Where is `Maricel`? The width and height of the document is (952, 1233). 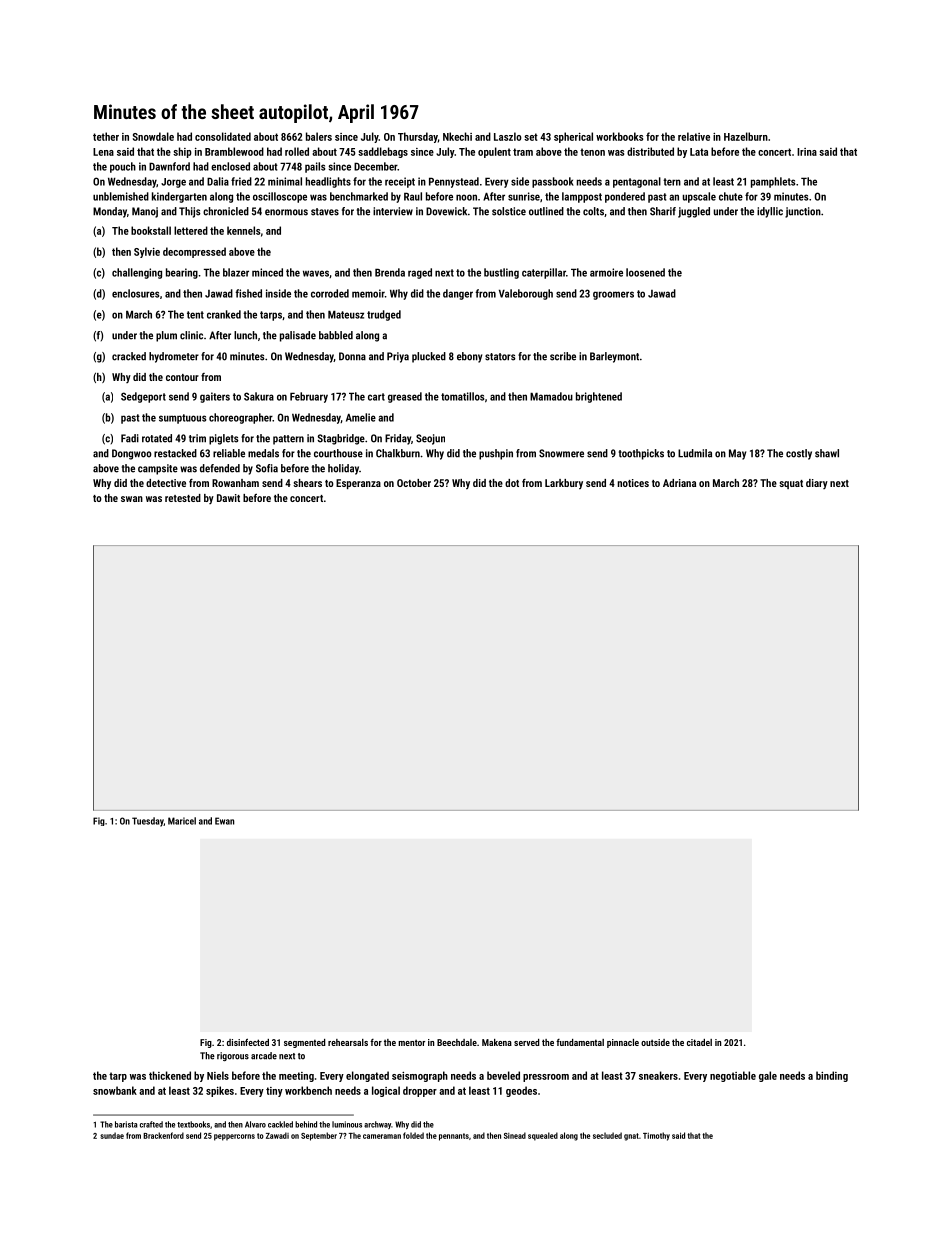 Maricel is located at coordinates (182, 821).
